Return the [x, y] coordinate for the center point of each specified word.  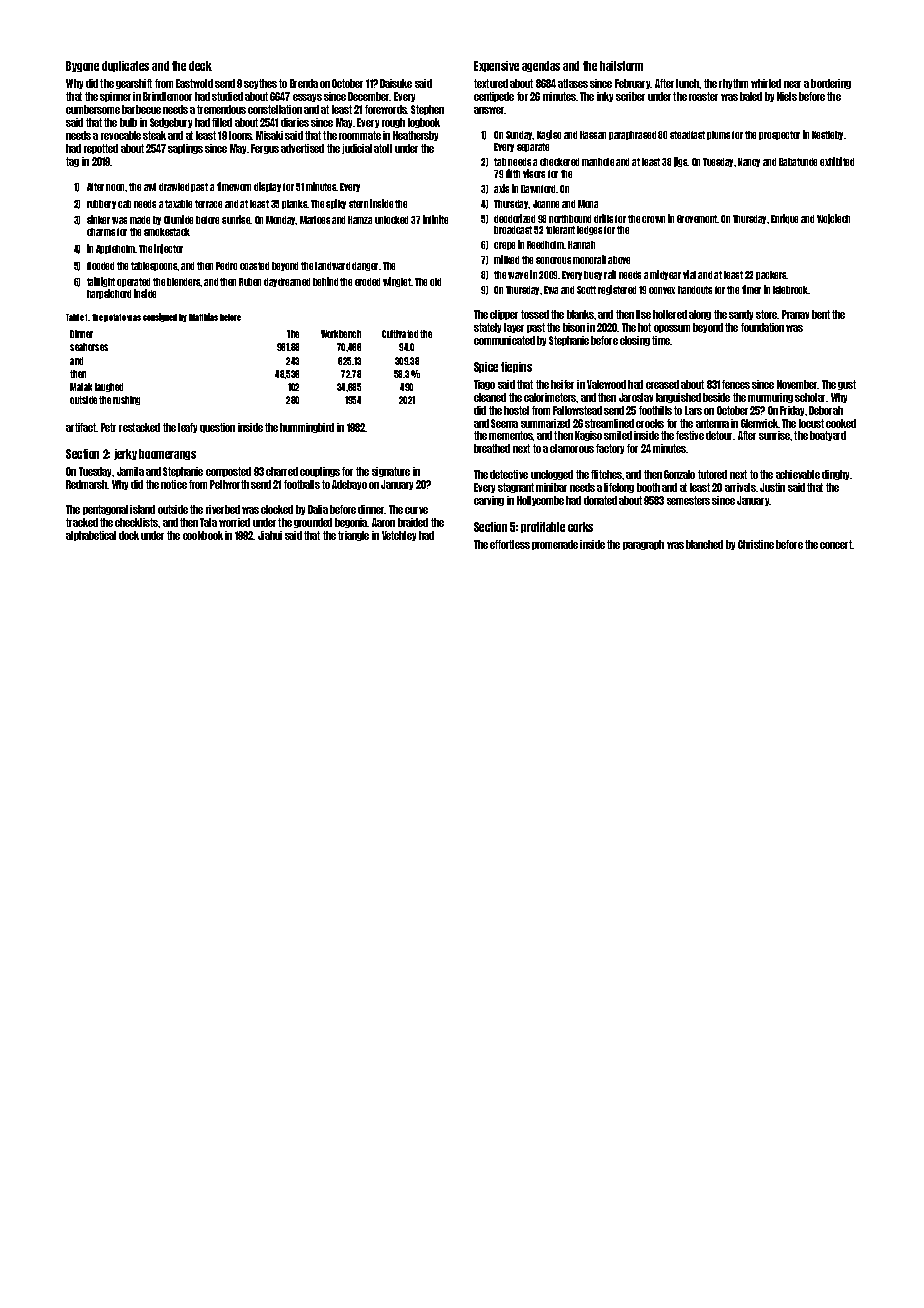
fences [736, 384]
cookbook [203, 535]
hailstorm [621, 66]
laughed [109, 387]
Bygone [82, 66]
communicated [504, 340]
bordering [831, 84]
